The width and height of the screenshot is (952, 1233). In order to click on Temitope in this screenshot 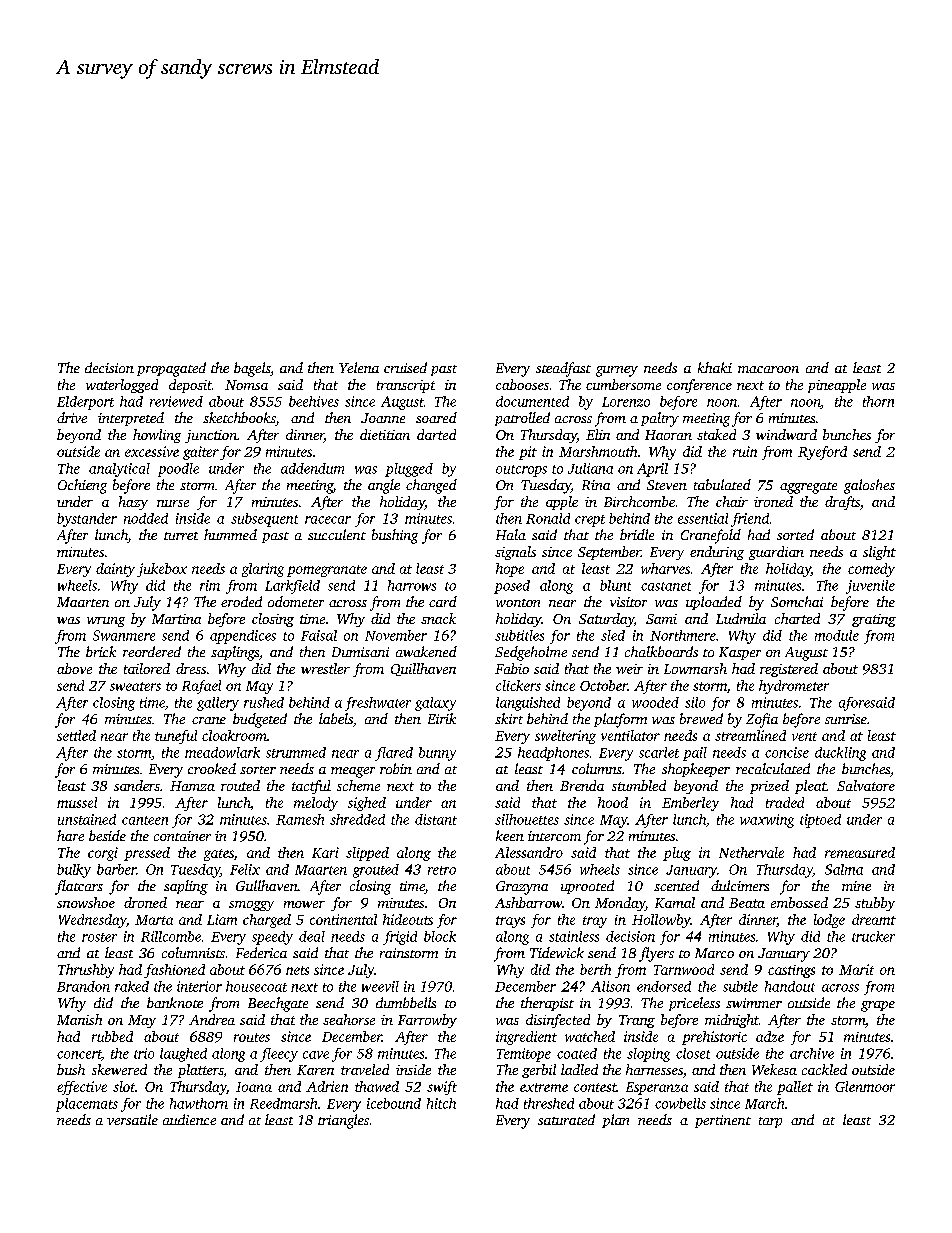, I will do `click(524, 1055)`.
